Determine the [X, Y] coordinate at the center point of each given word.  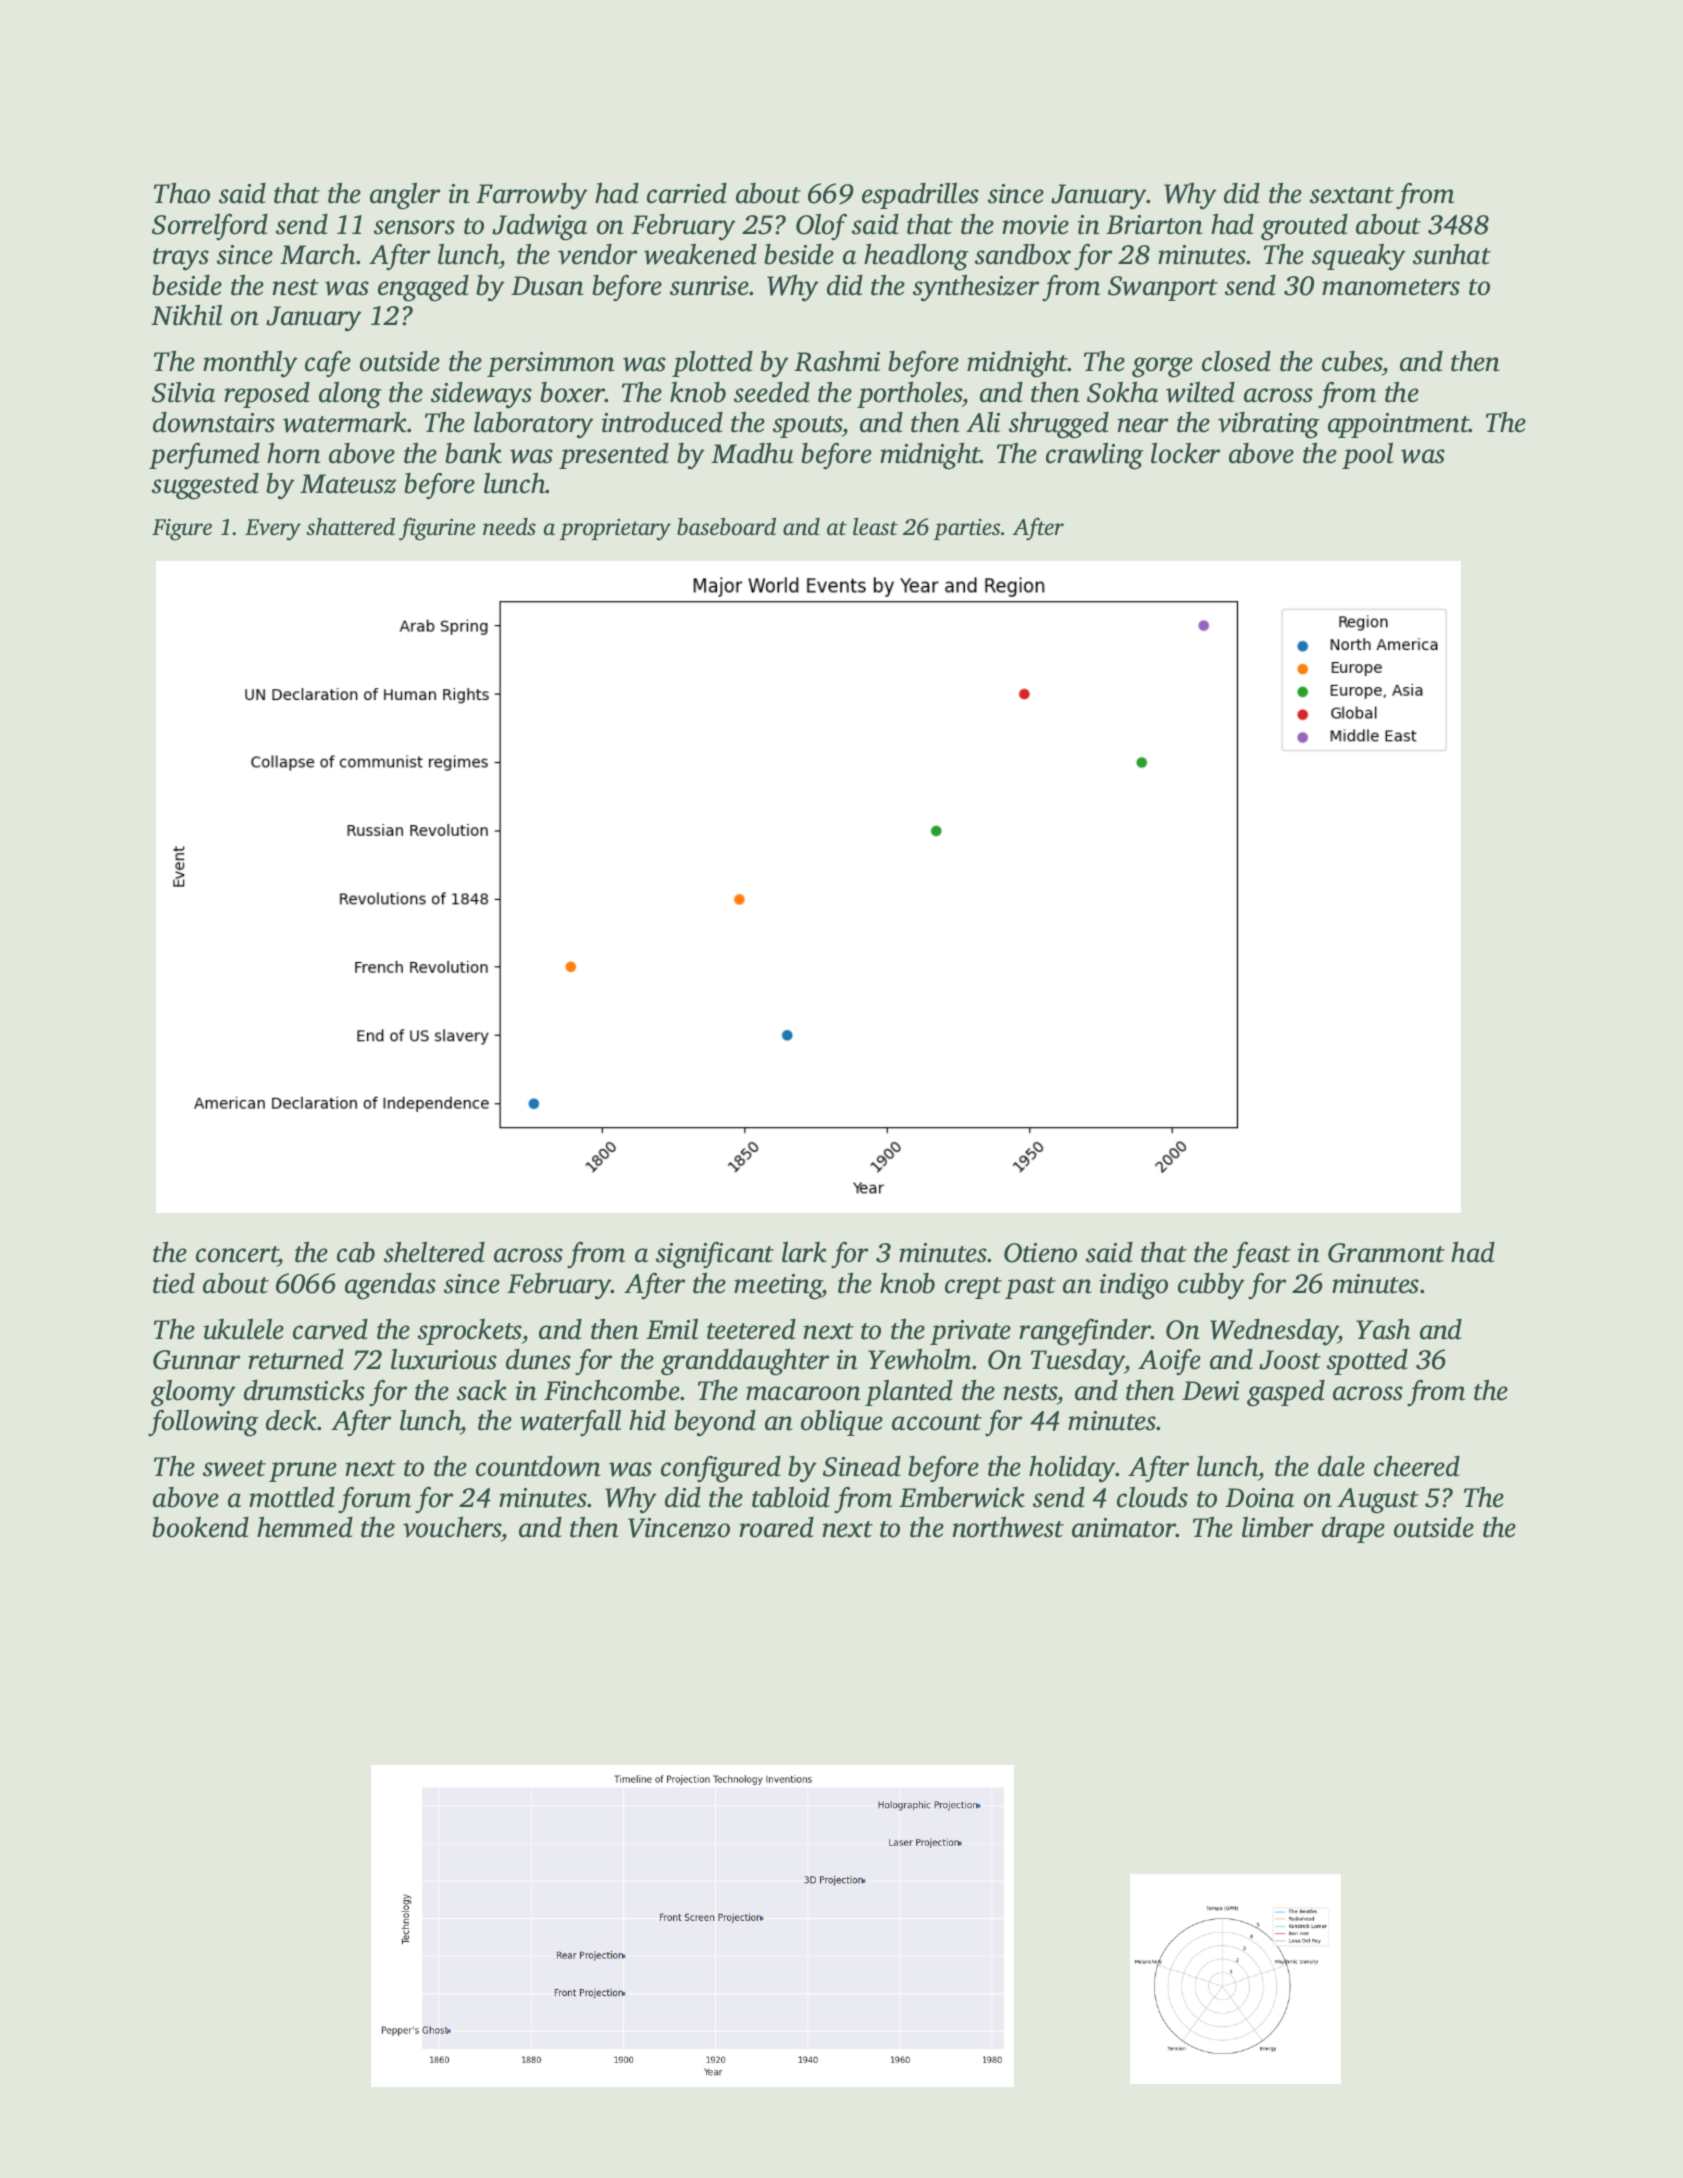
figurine [437, 529]
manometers [1391, 287]
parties [967, 529]
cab [356, 1252]
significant [715, 1255]
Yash [1383, 1329]
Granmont [1386, 1253]
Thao [182, 193]
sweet [234, 1468]
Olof [821, 226]
